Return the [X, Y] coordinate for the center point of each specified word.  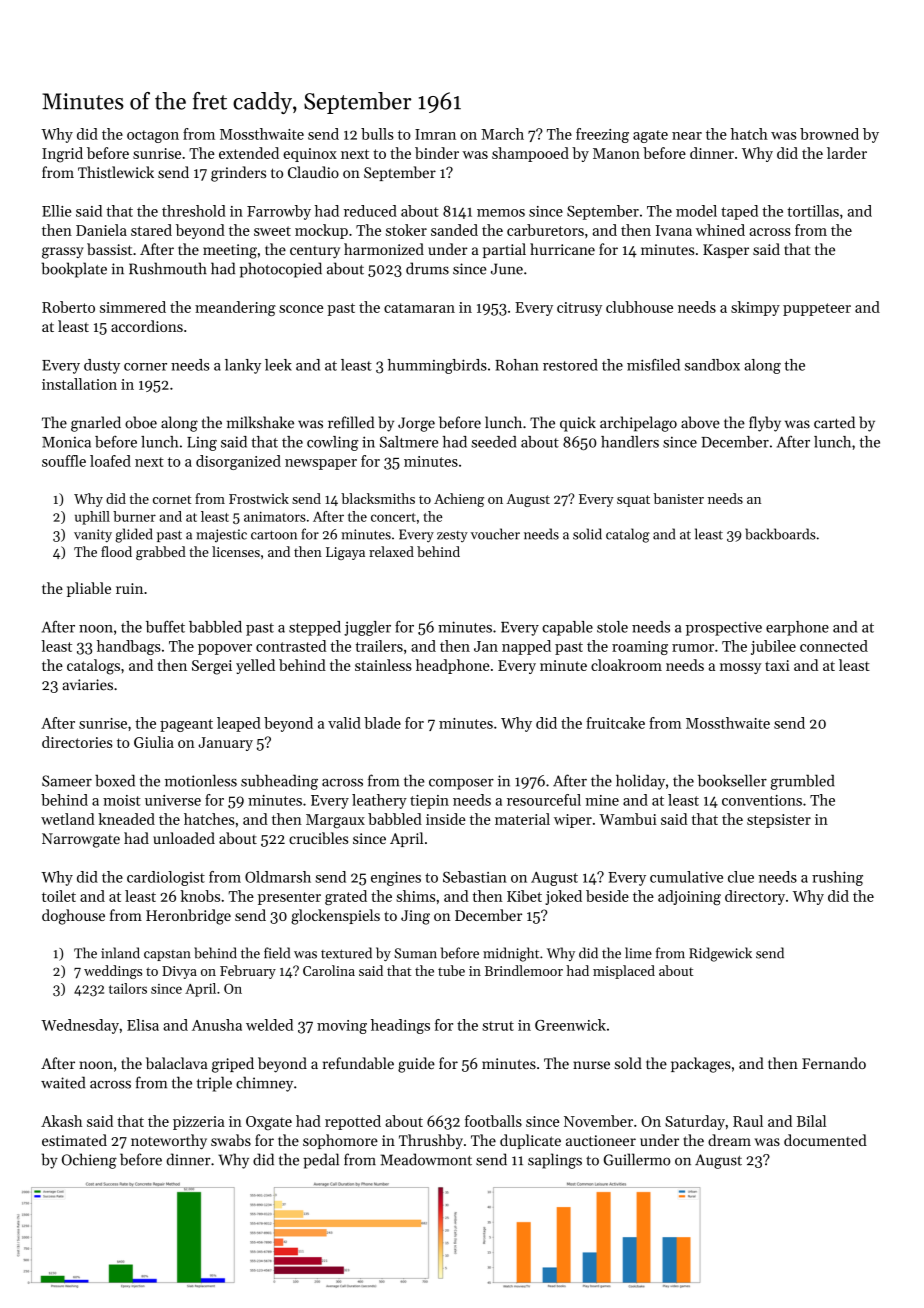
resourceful [544, 800]
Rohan [517, 365]
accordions [147, 326]
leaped [239, 724]
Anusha [217, 1025]
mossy [740, 668]
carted [834, 422]
